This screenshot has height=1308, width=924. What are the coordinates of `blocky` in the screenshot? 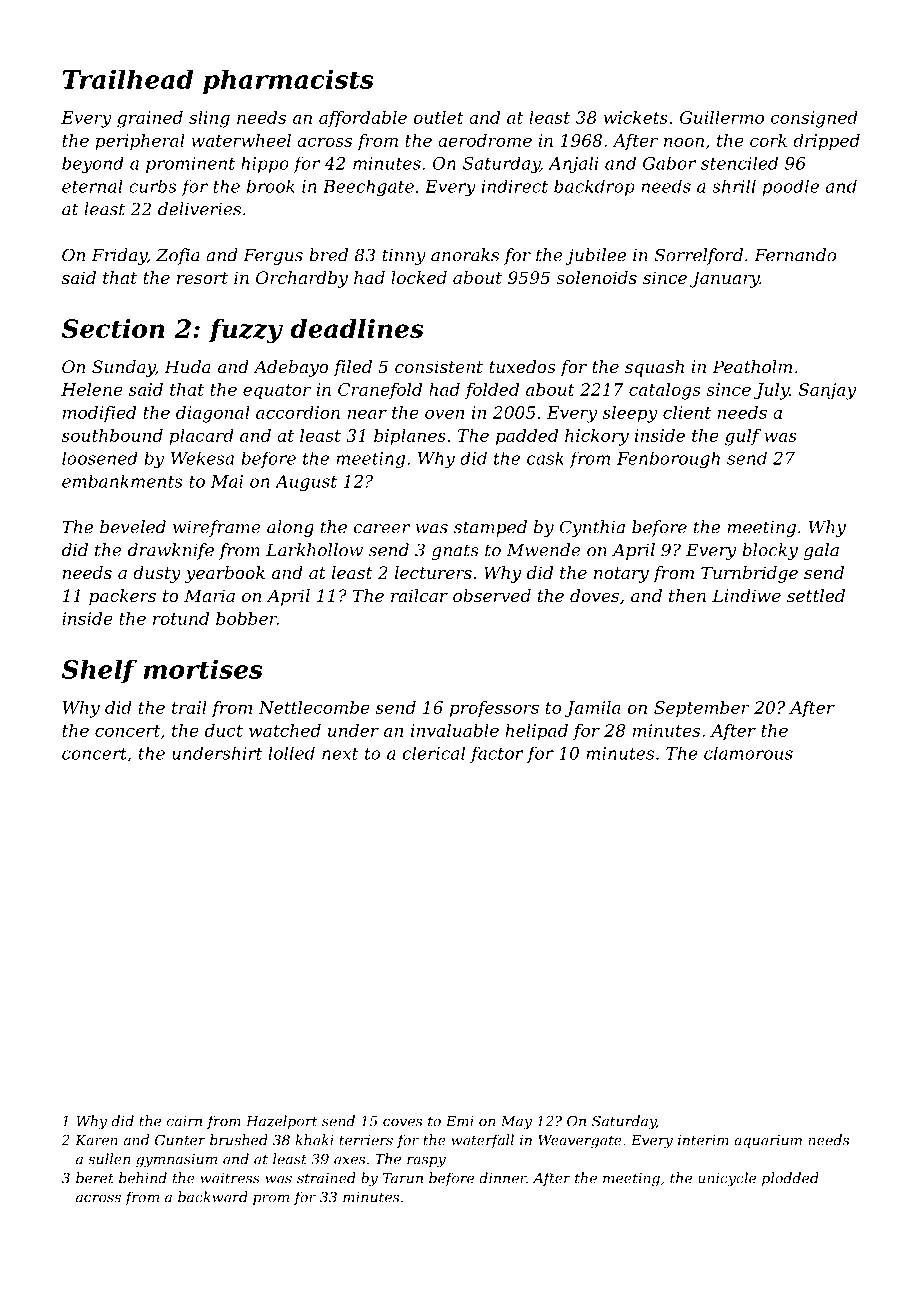 It's located at (770, 551).
